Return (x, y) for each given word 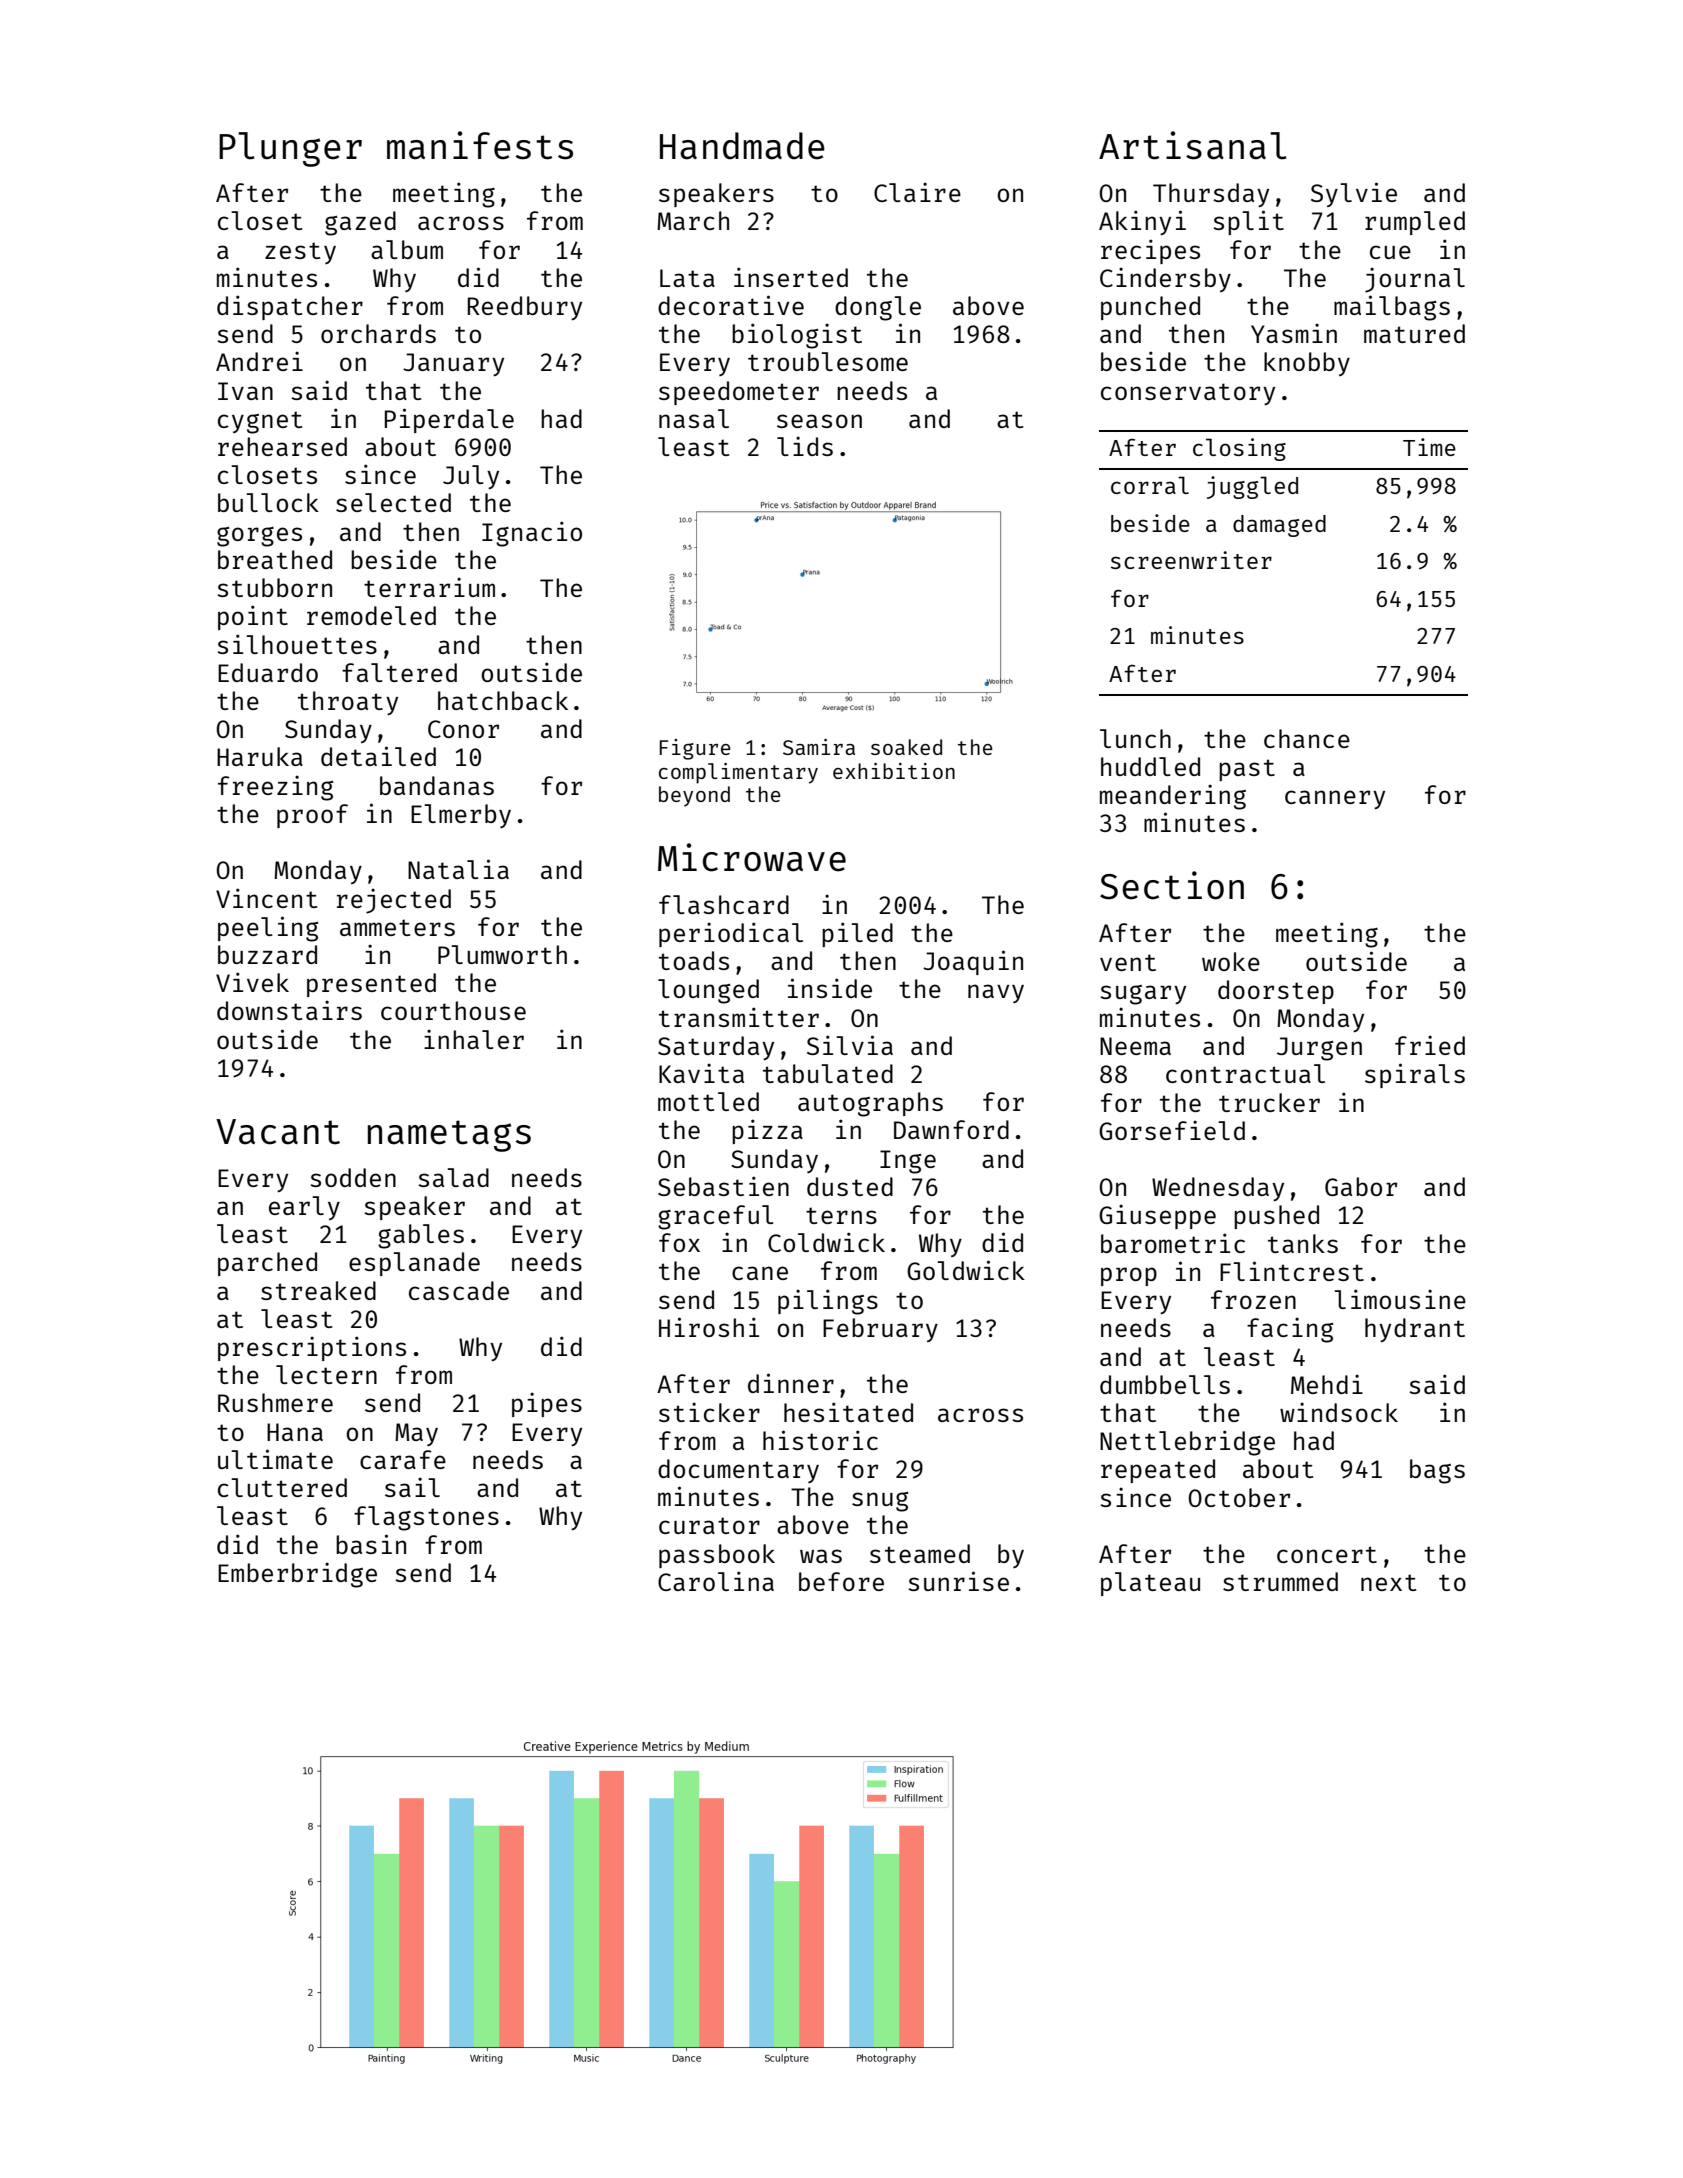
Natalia (458, 869)
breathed (275, 559)
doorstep (1276, 992)
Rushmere (275, 1402)
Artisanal (1193, 145)
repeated (1158, 1471)
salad (453, 1177)
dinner (791, 1383)
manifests (480, 145)
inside (830, 988)
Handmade (742, 146)
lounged (708, 991)
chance (1307, 738)
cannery (1335, 799)
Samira (819, 747)
